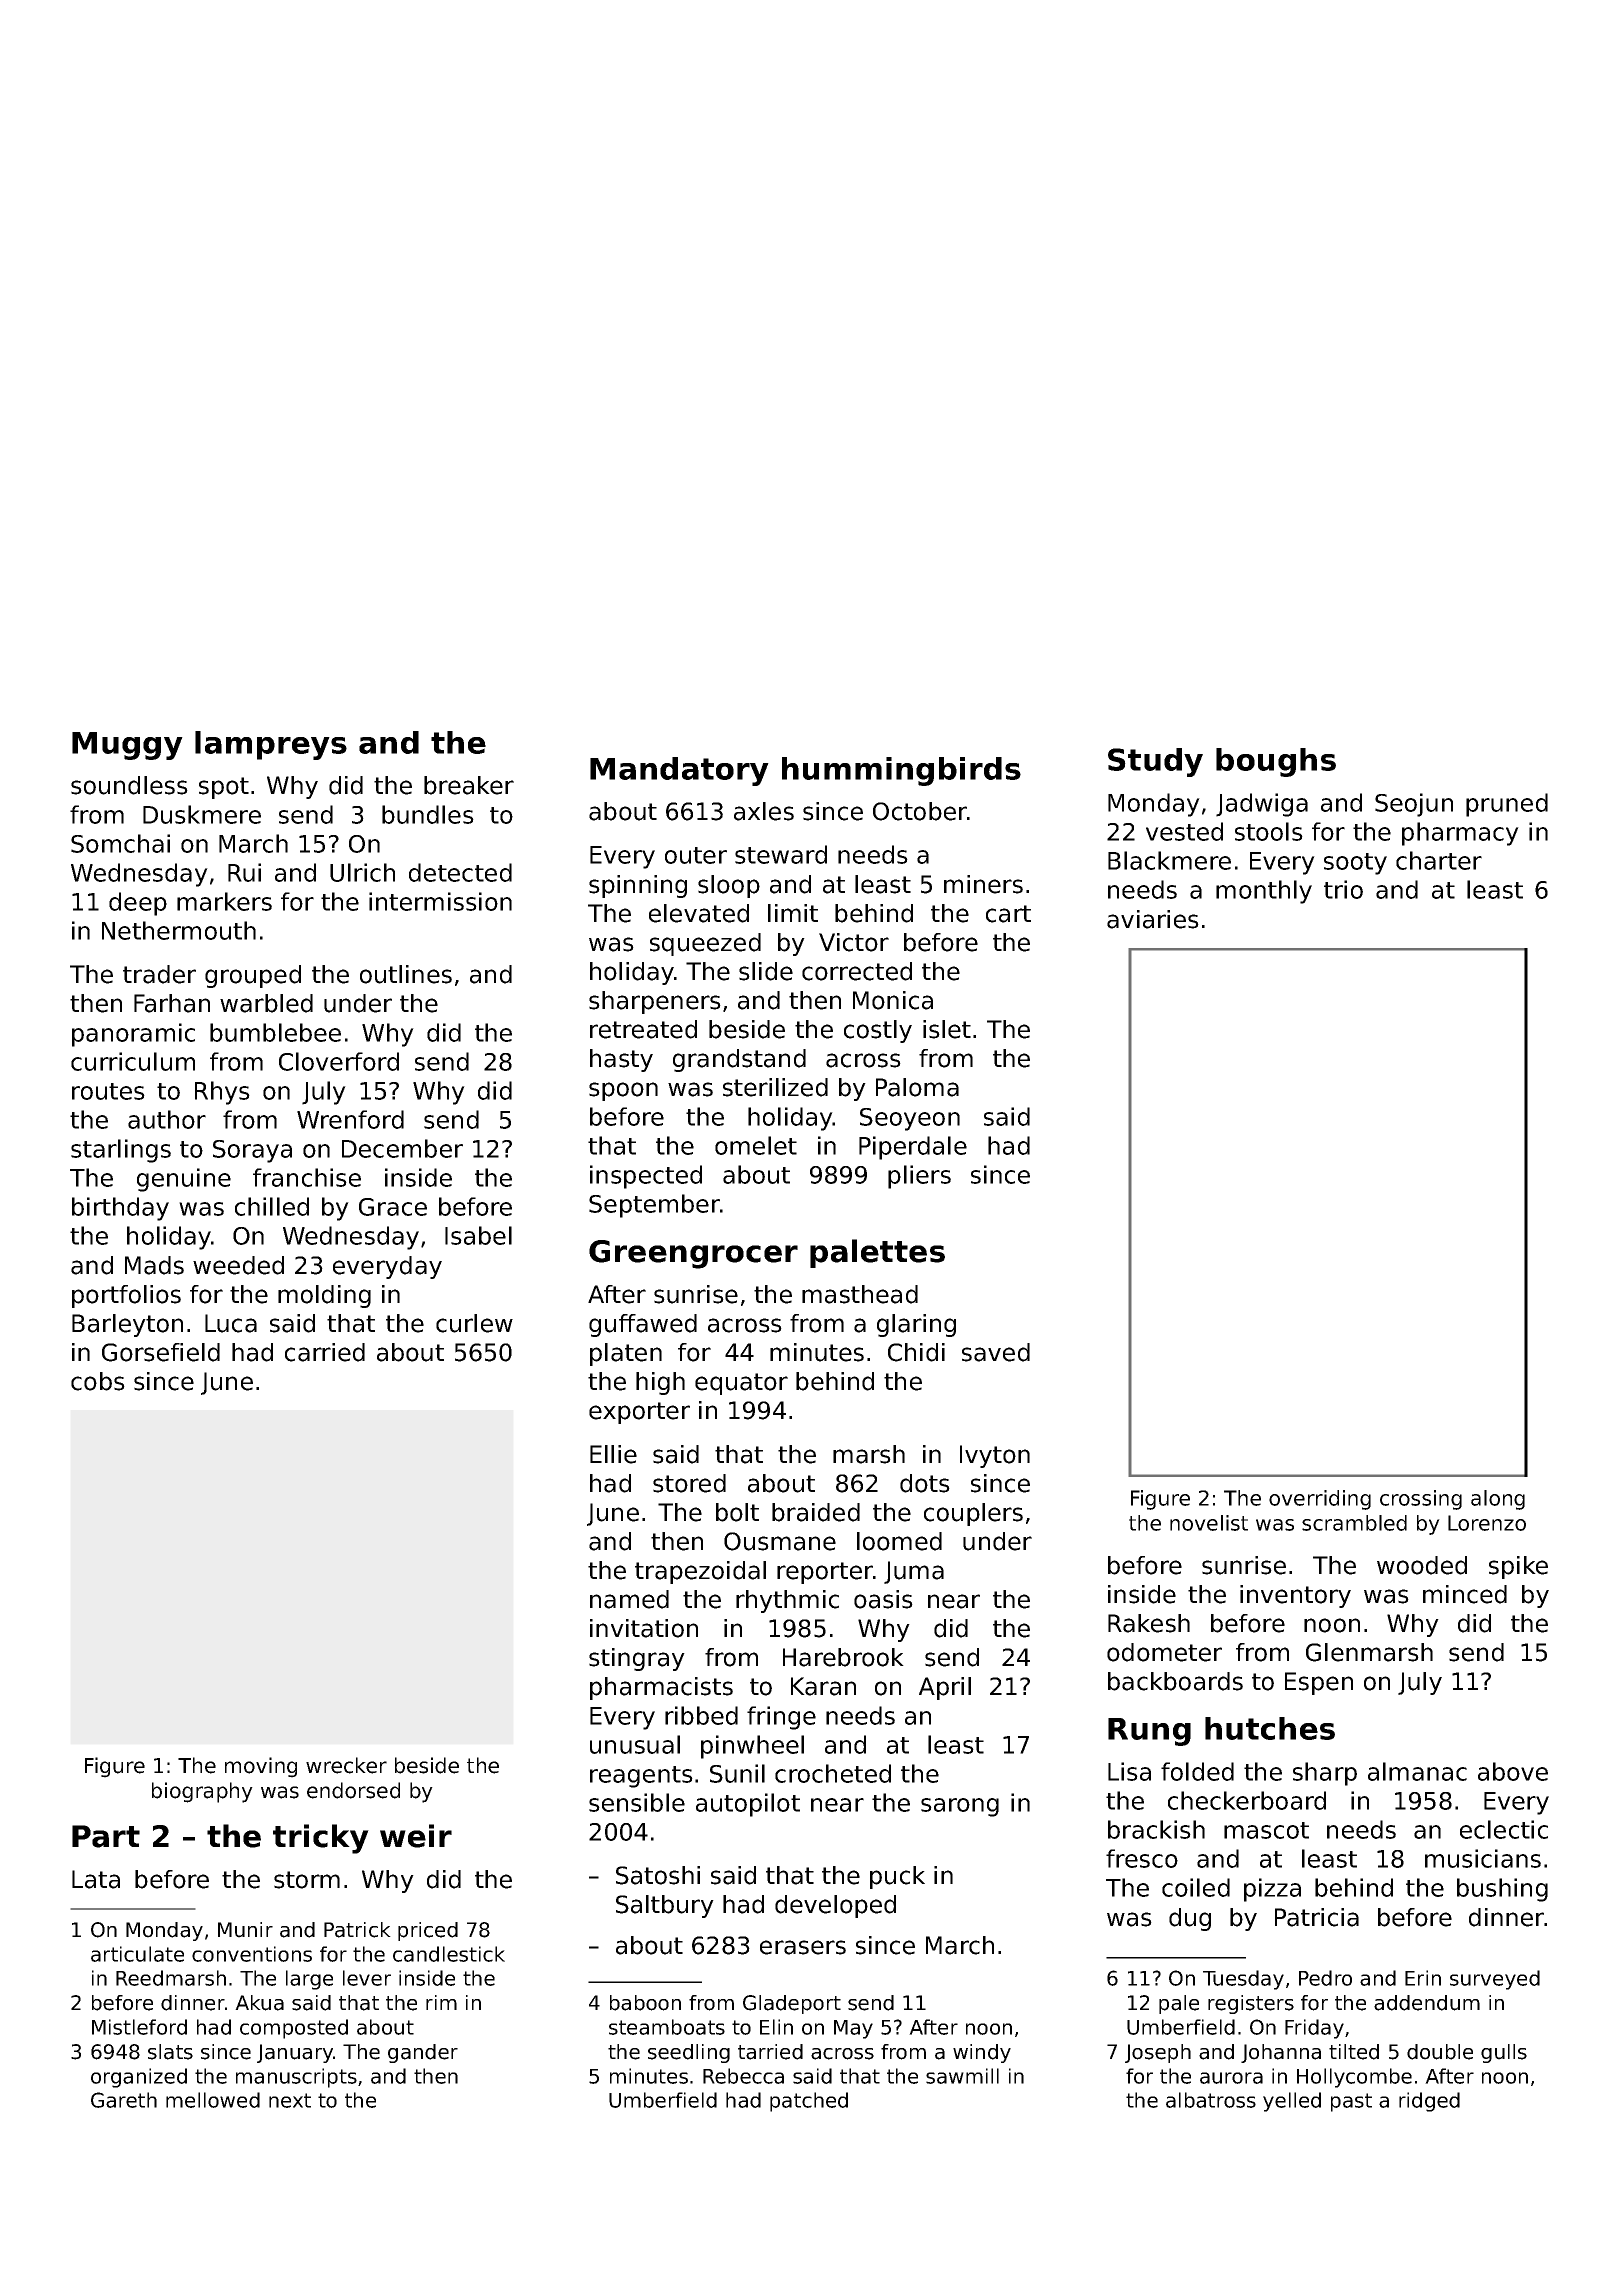 This screenshot has width=1620, height=2292. Describe the element at coordinates (919, 1177) in the screenshot. I see `pliers` at that location.
